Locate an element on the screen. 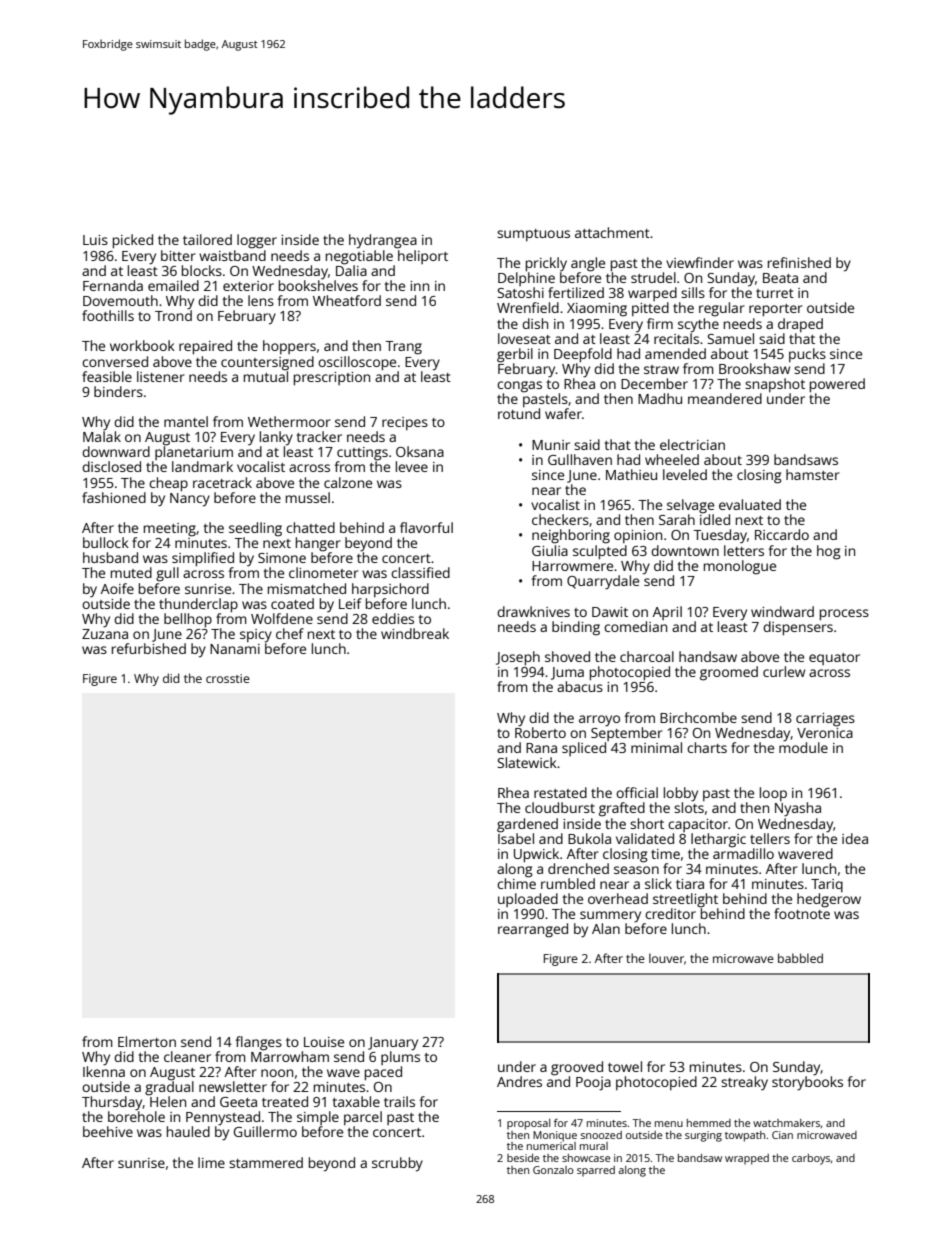  gerbil is located at coordinates (515, 355).
